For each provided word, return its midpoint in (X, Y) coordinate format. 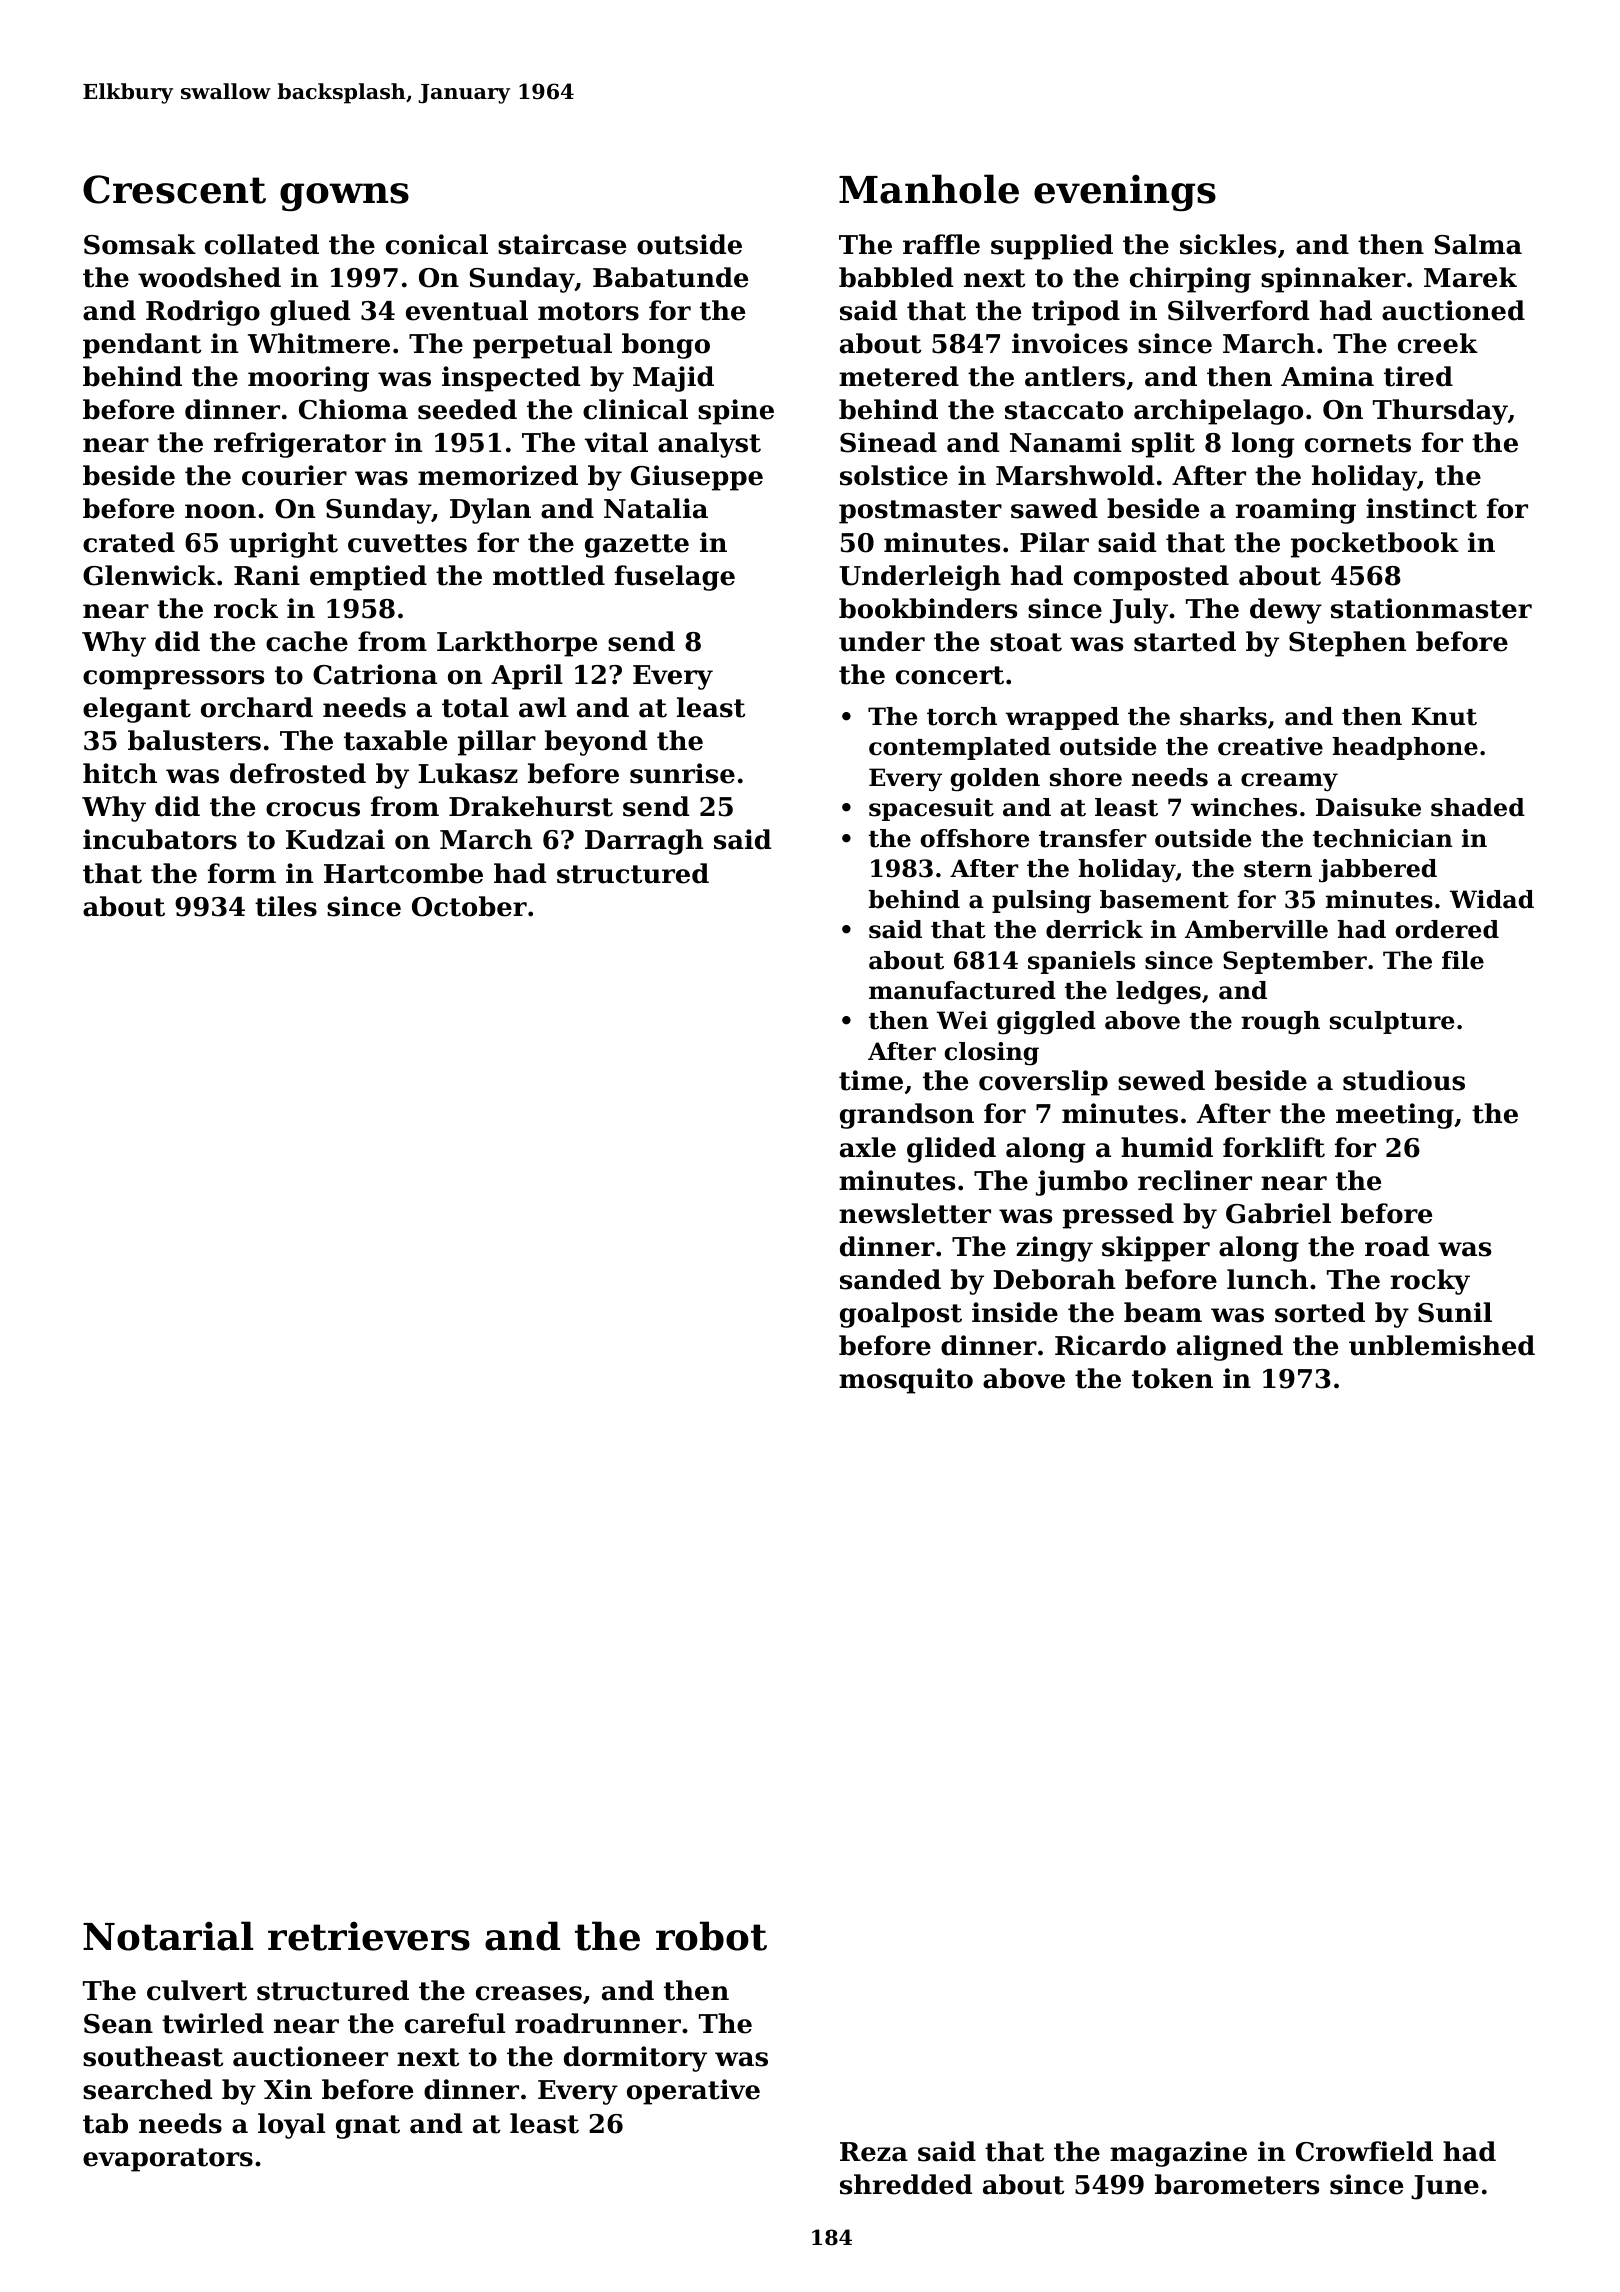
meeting (1395, 1116)
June (1445, 2187)
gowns (344, 197)
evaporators (168, 2160)
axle (868, 1147)
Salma (1478, 244)
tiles (286, 906)
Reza (874, 2152)
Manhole (929, 189)
